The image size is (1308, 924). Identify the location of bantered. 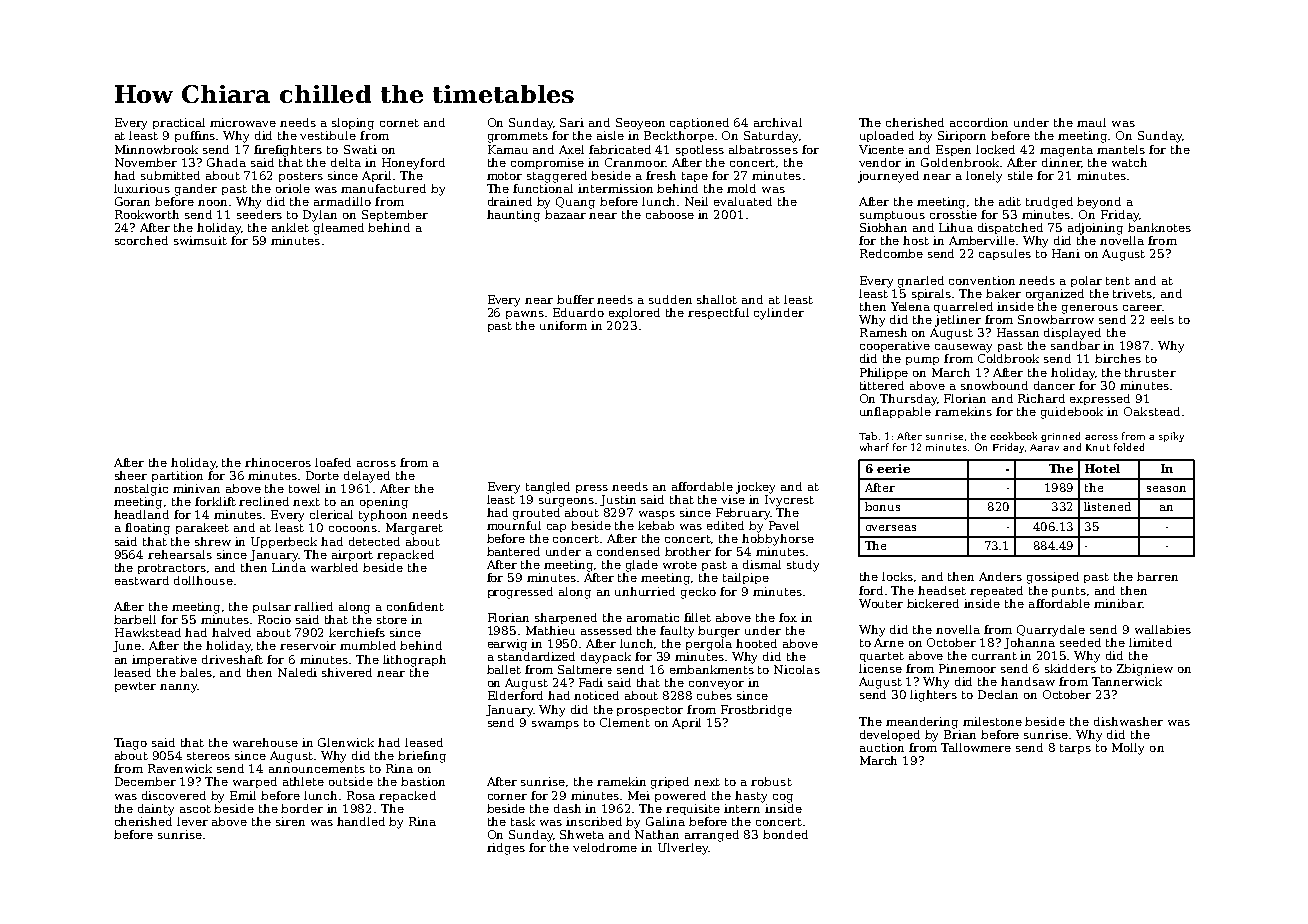
(513, 551).
